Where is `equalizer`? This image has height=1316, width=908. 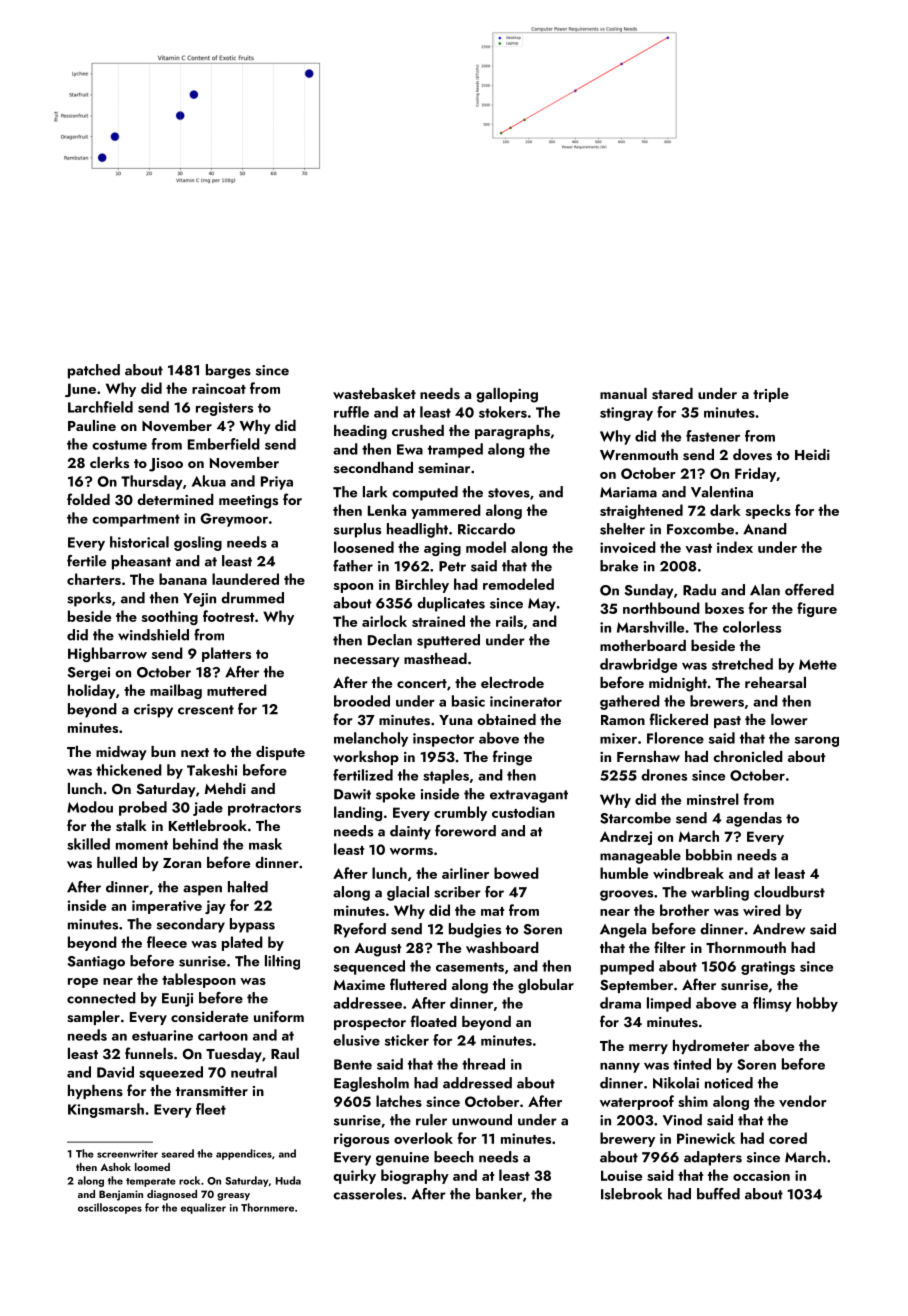
equalizer is located at coordinates (203, 1208).
